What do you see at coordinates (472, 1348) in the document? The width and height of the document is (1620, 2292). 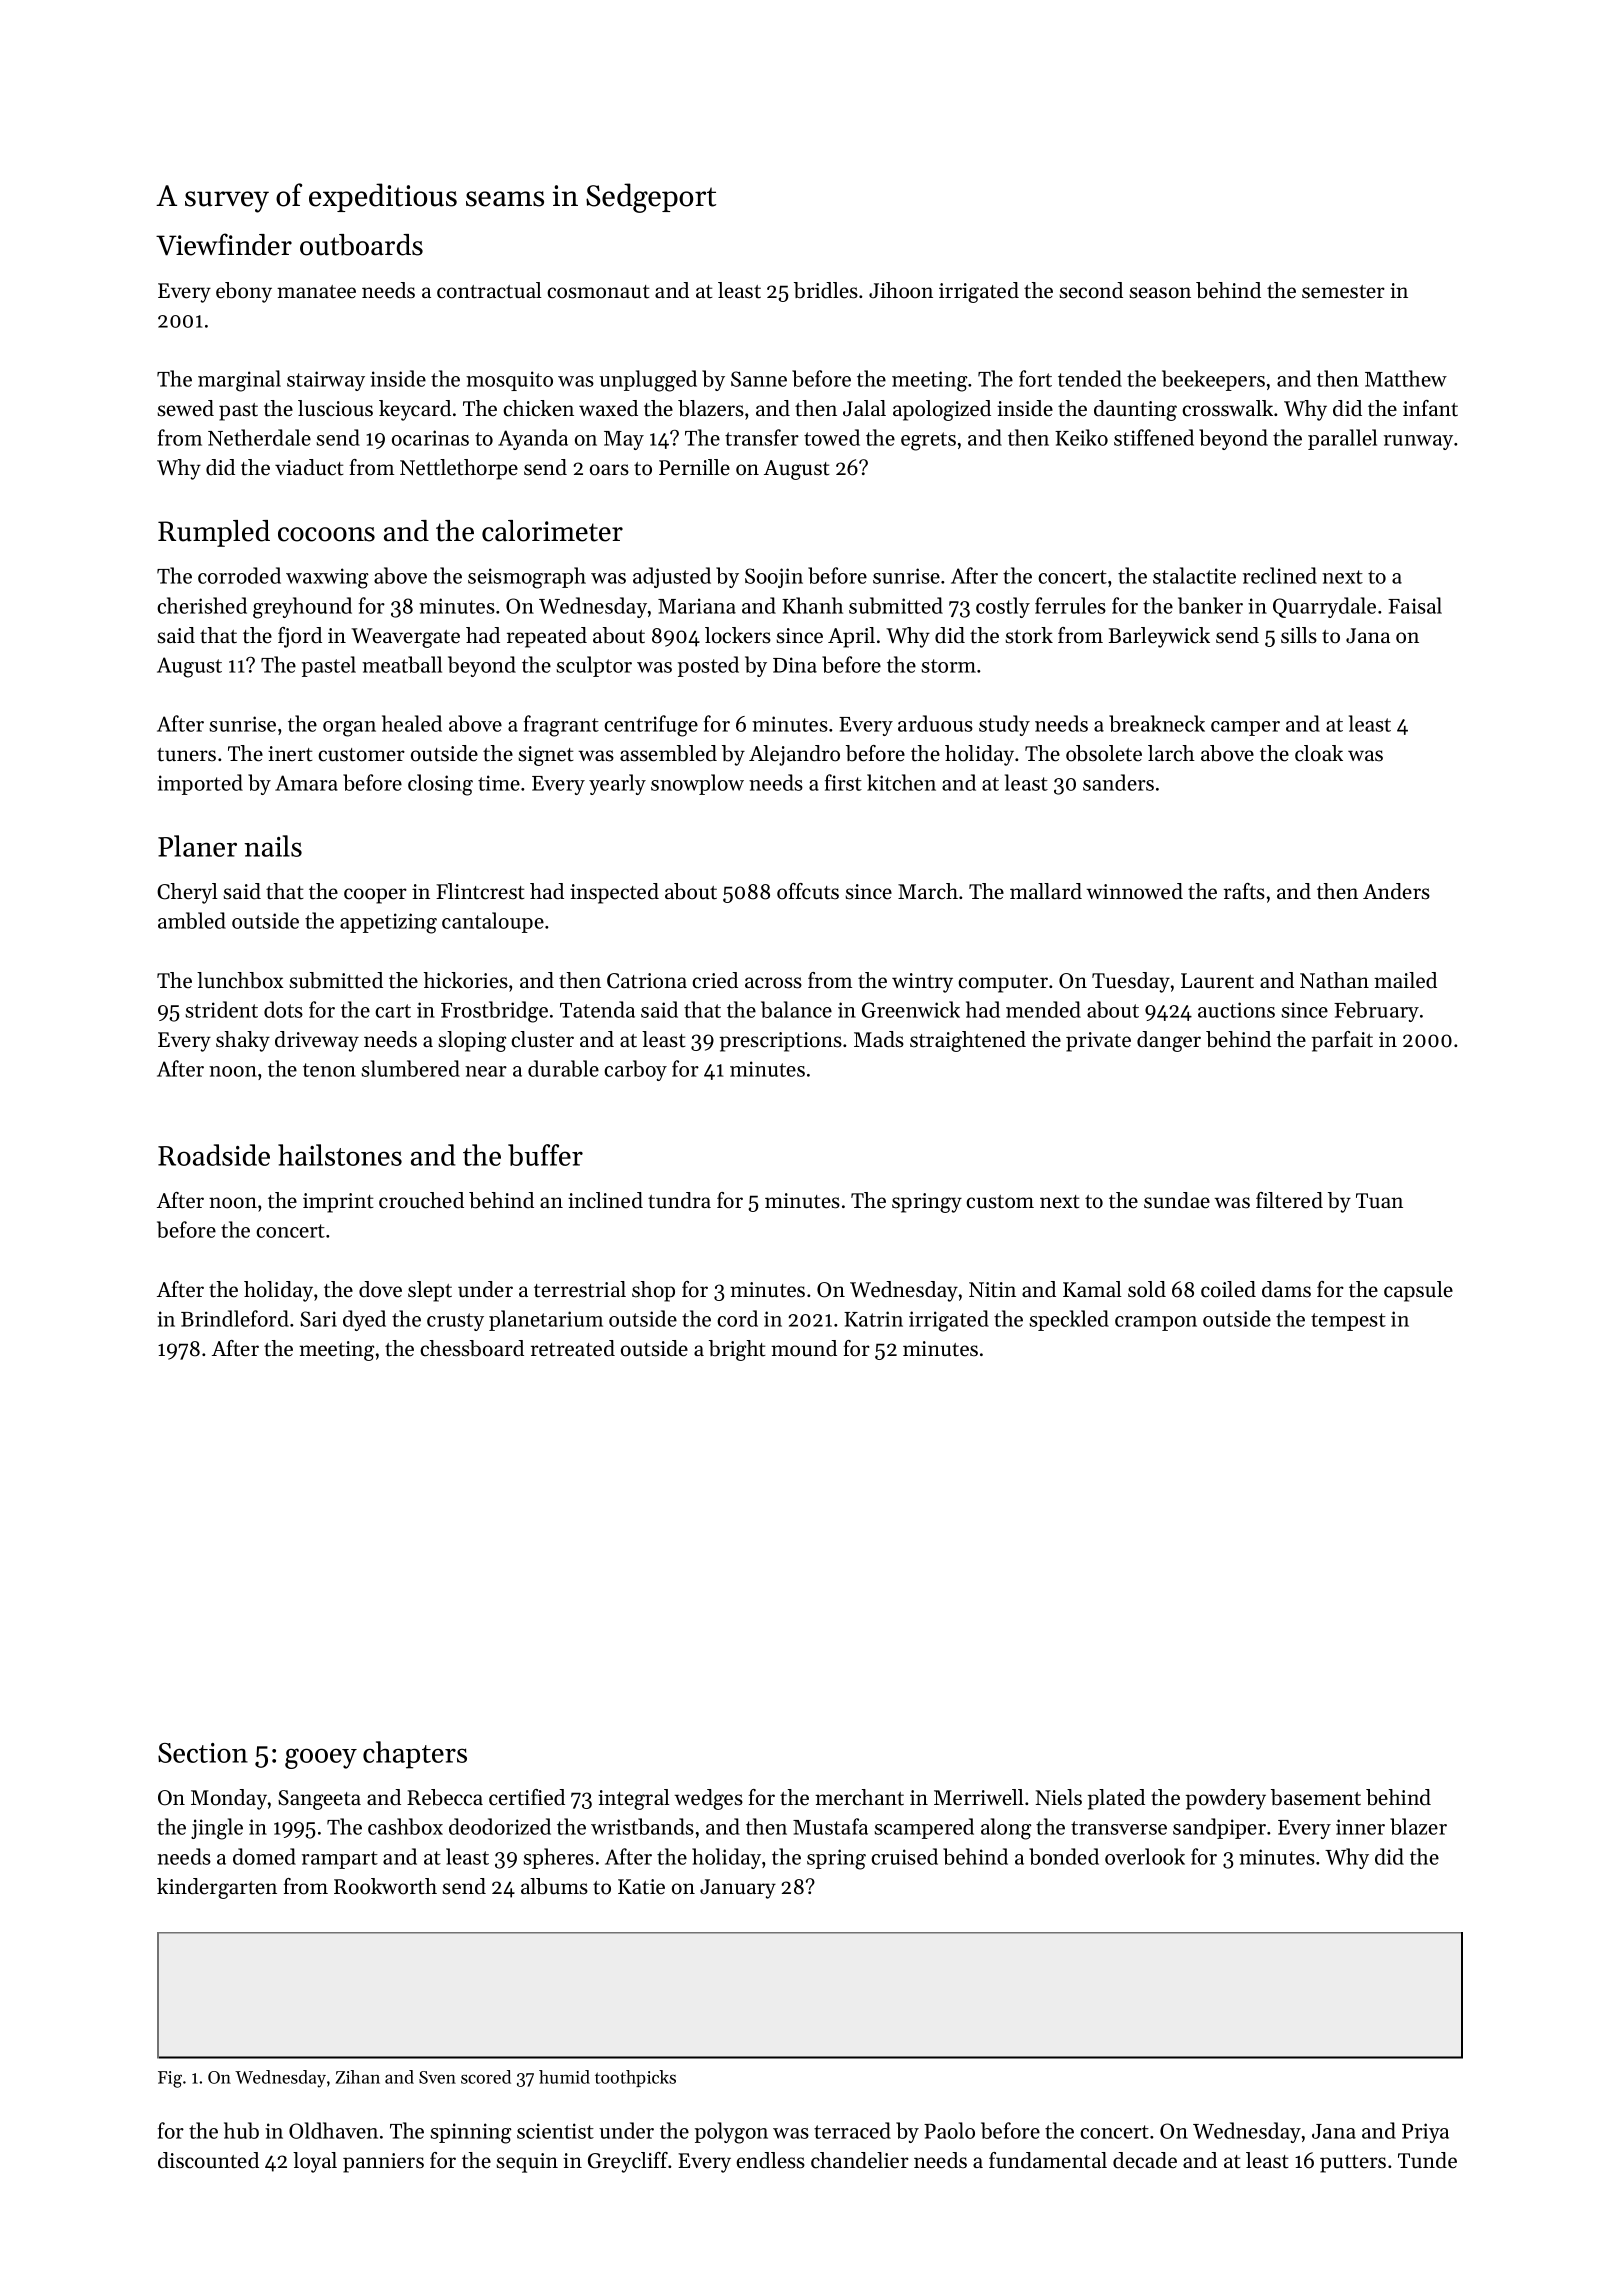 I see `chessboard` at bounding box center [472, 1348].
